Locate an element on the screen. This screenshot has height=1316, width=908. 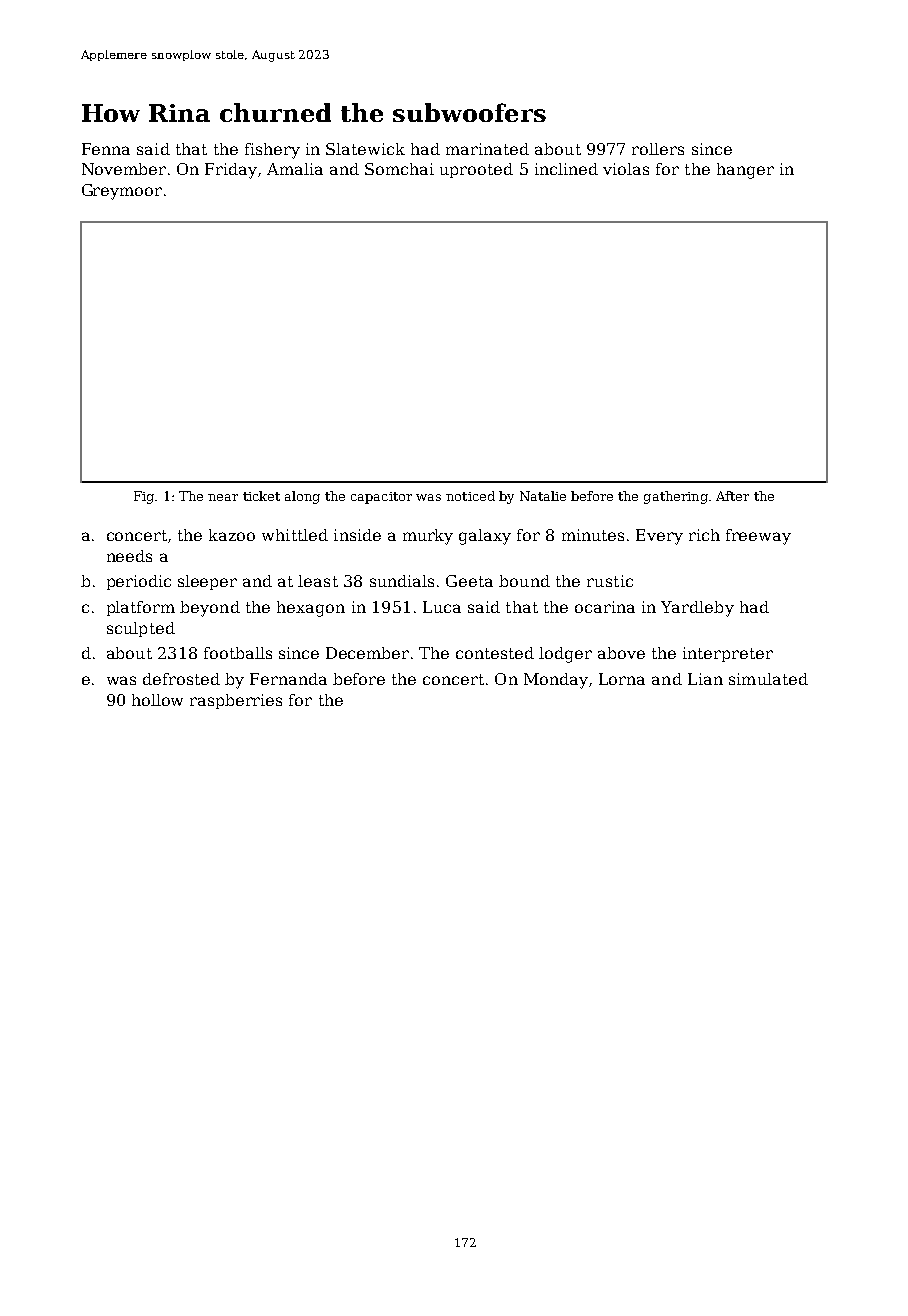
Greymoor is located at coordinates (122, 192).
